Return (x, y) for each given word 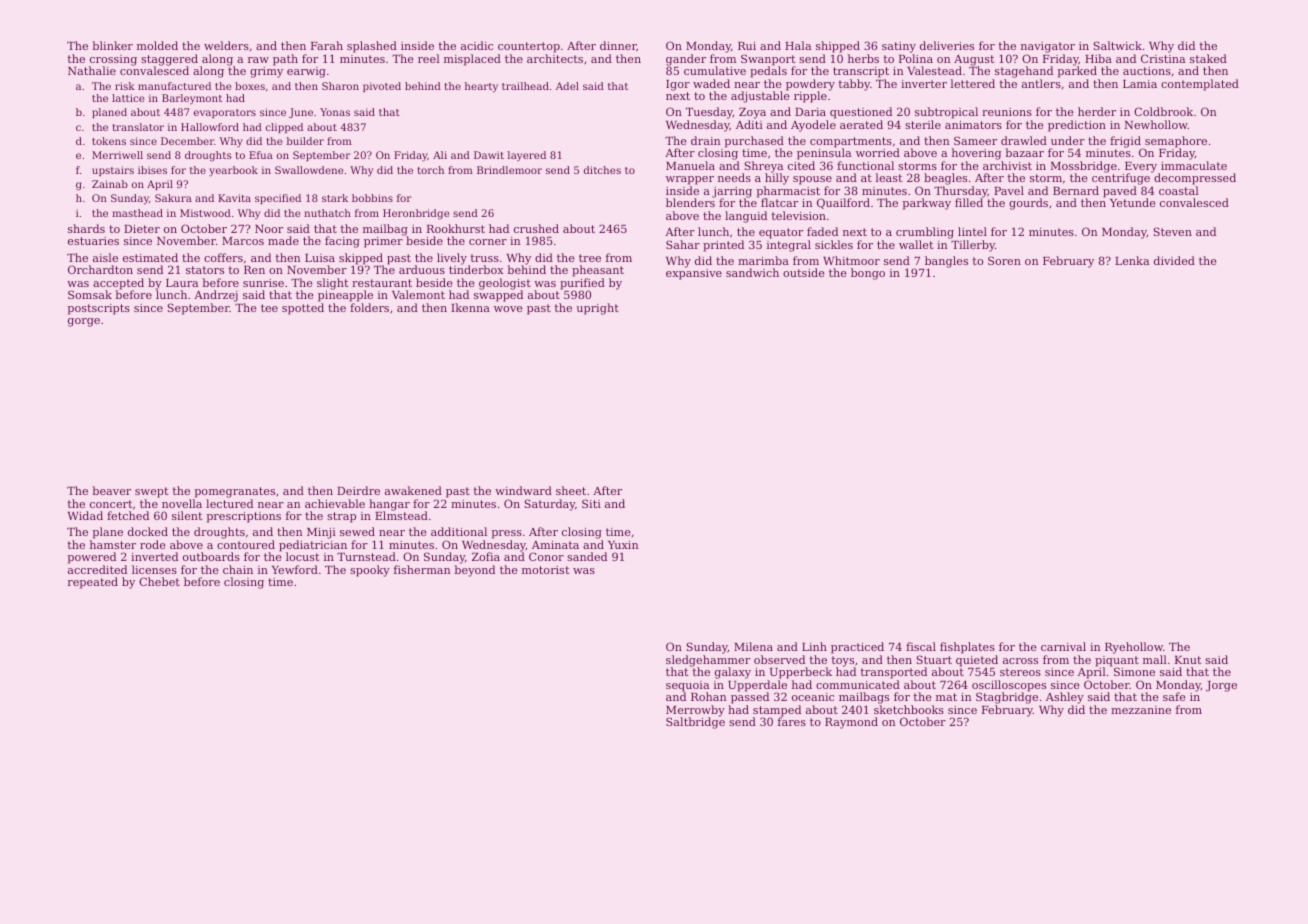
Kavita (234, 198)
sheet (571, 490)
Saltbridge (695, 723)
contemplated (1200, 85)
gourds (1028, 204)
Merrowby (695, 711)
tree (590, 258)
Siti (591, 503)
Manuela (690, 165)
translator (138, 127)
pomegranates (234, 492)
